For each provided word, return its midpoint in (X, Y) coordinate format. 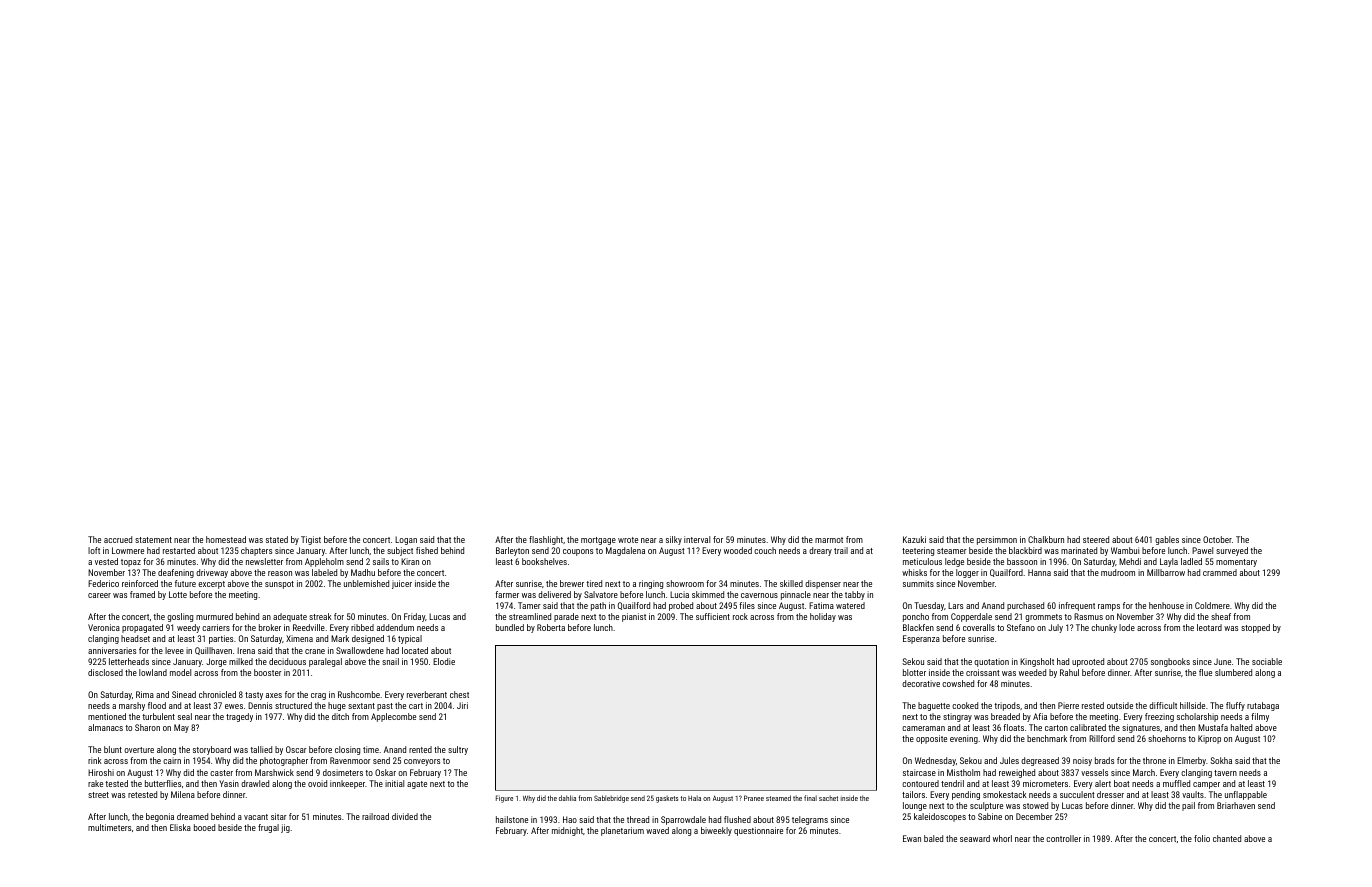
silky (674, 540)
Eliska (180, 827)
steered (1096, 539)
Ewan (912, 838)
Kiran (410, 561)
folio (1202, 838)
